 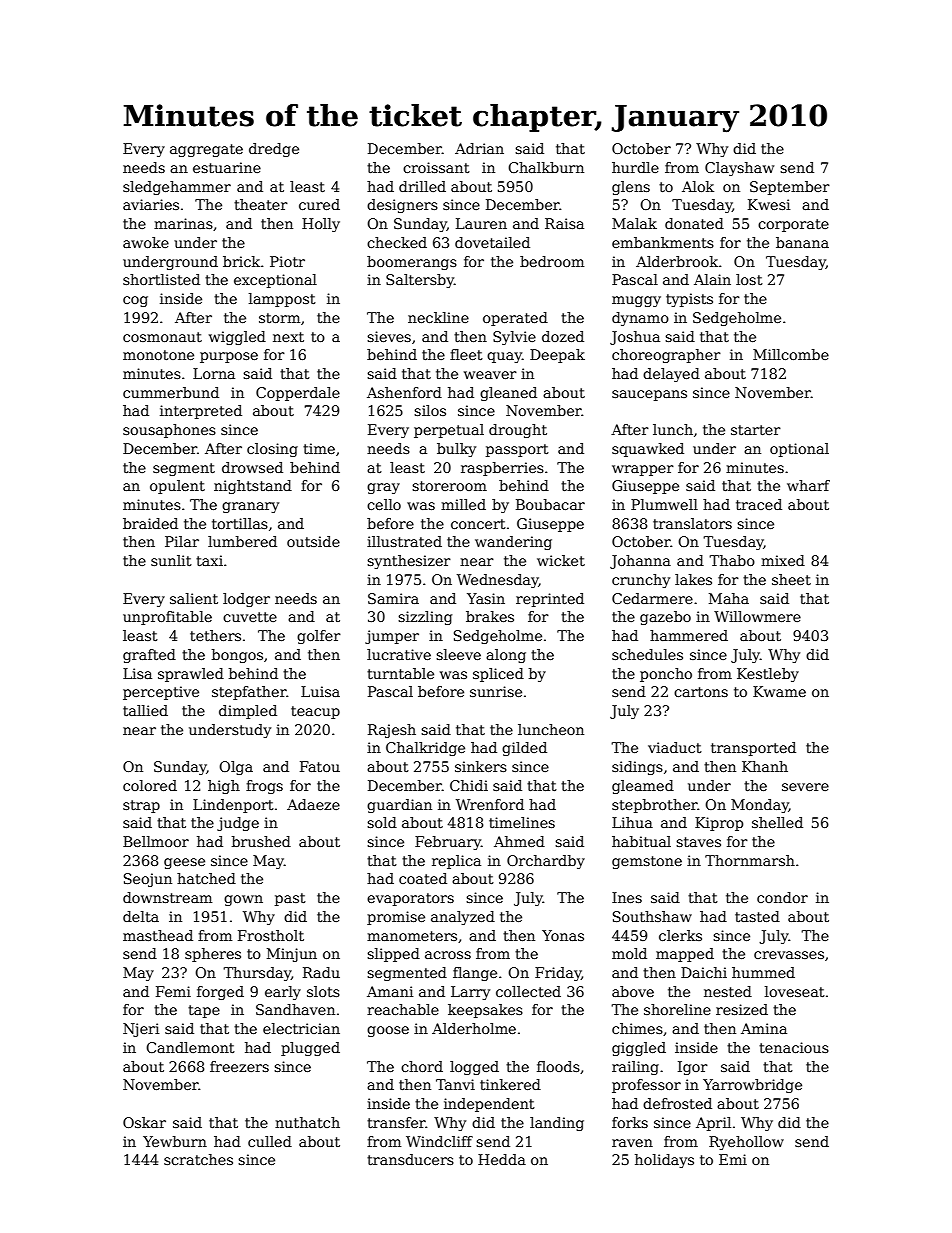 What do you see at coordinates (183, 223) in the page?
I see `marinas` at bounding box center [183, 223].
